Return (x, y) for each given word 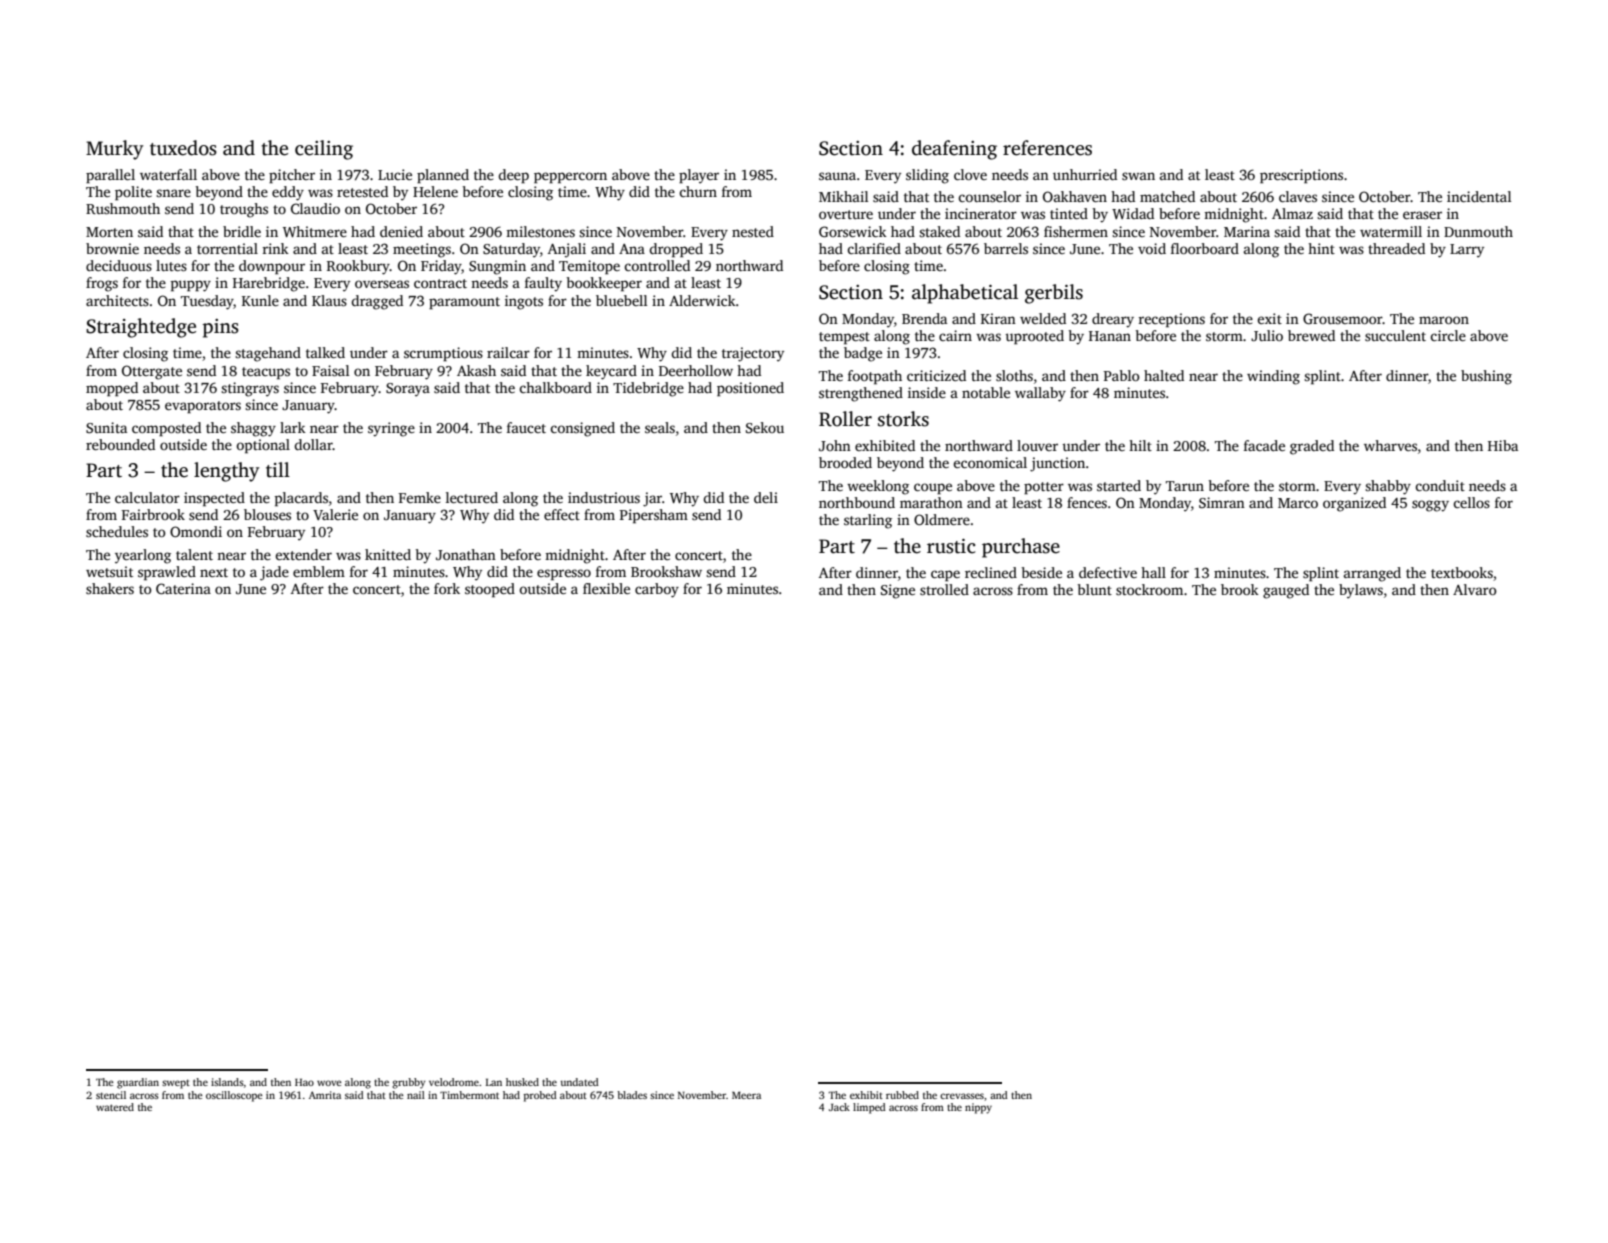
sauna (837, 176)
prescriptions (1301, 176)
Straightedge (141, 328)
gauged (1286, 591)
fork (447, 588)
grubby (409, 1083)
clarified (874, 248)
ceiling (324, 150)
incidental (1479, 196)
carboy (657, 590)
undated (580, 1082)
